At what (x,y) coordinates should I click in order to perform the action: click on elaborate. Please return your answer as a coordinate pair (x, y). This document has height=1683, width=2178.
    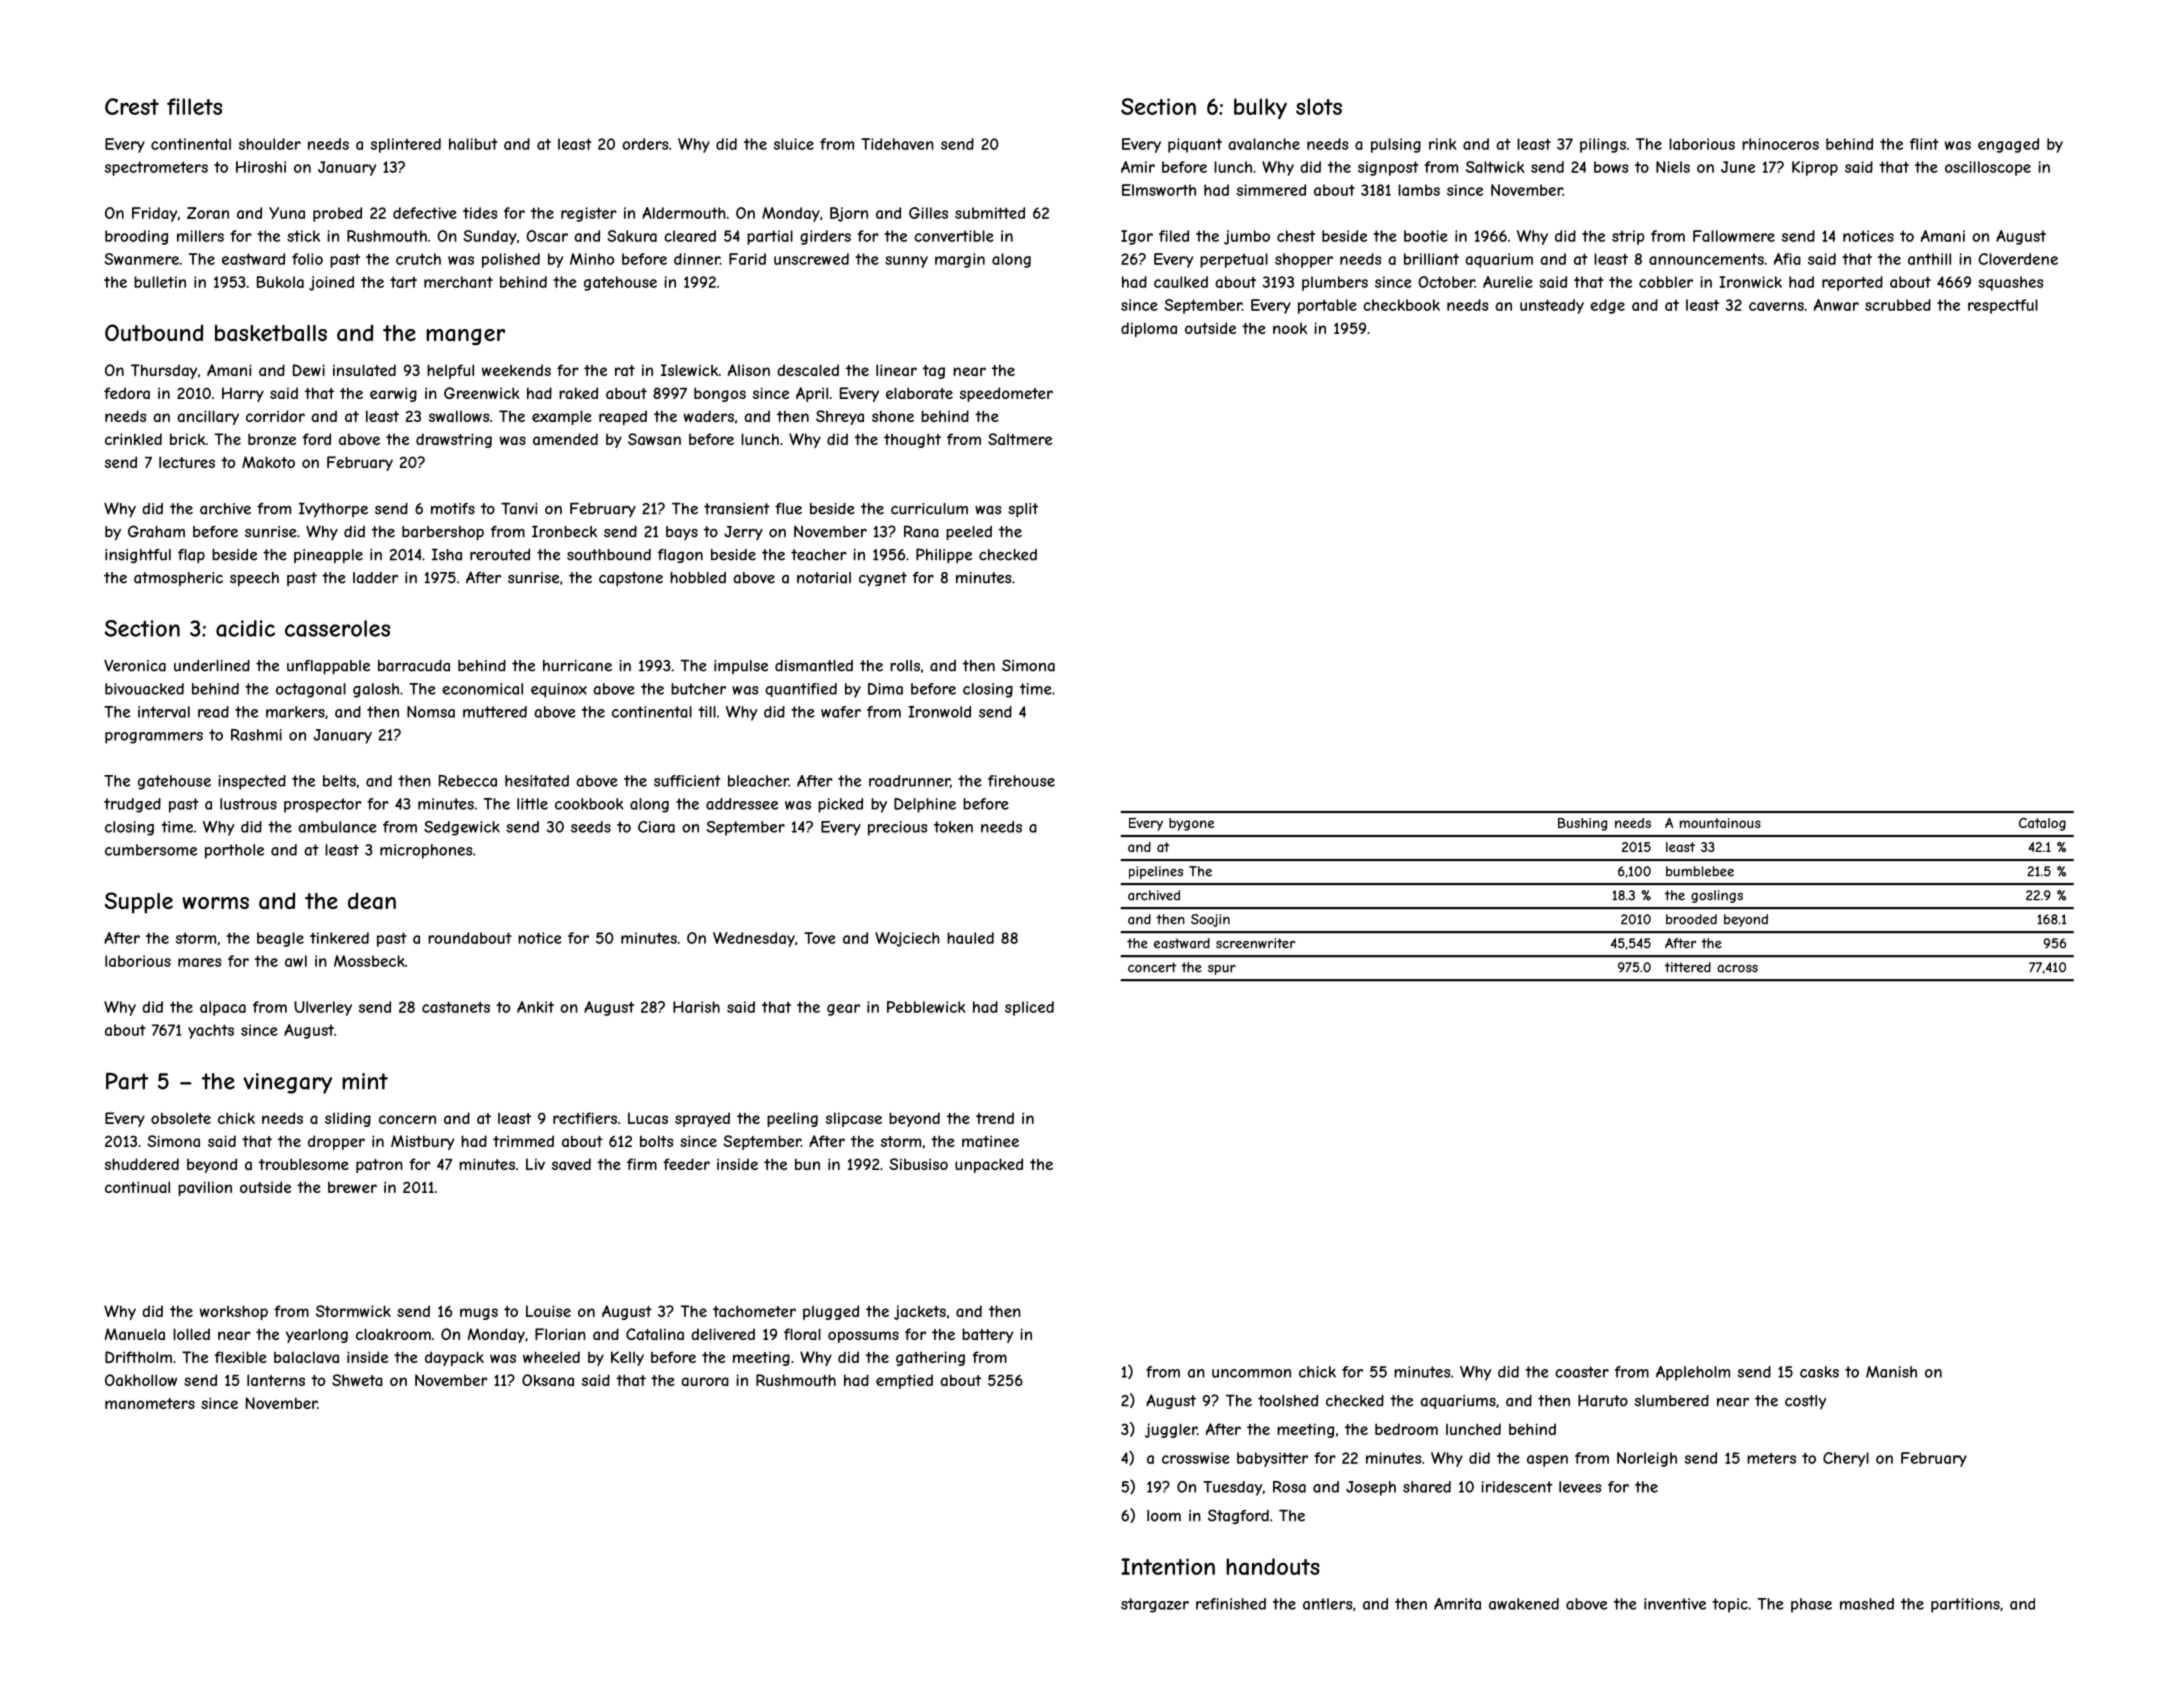
    Looking at the image, I should click on (919, 393).
